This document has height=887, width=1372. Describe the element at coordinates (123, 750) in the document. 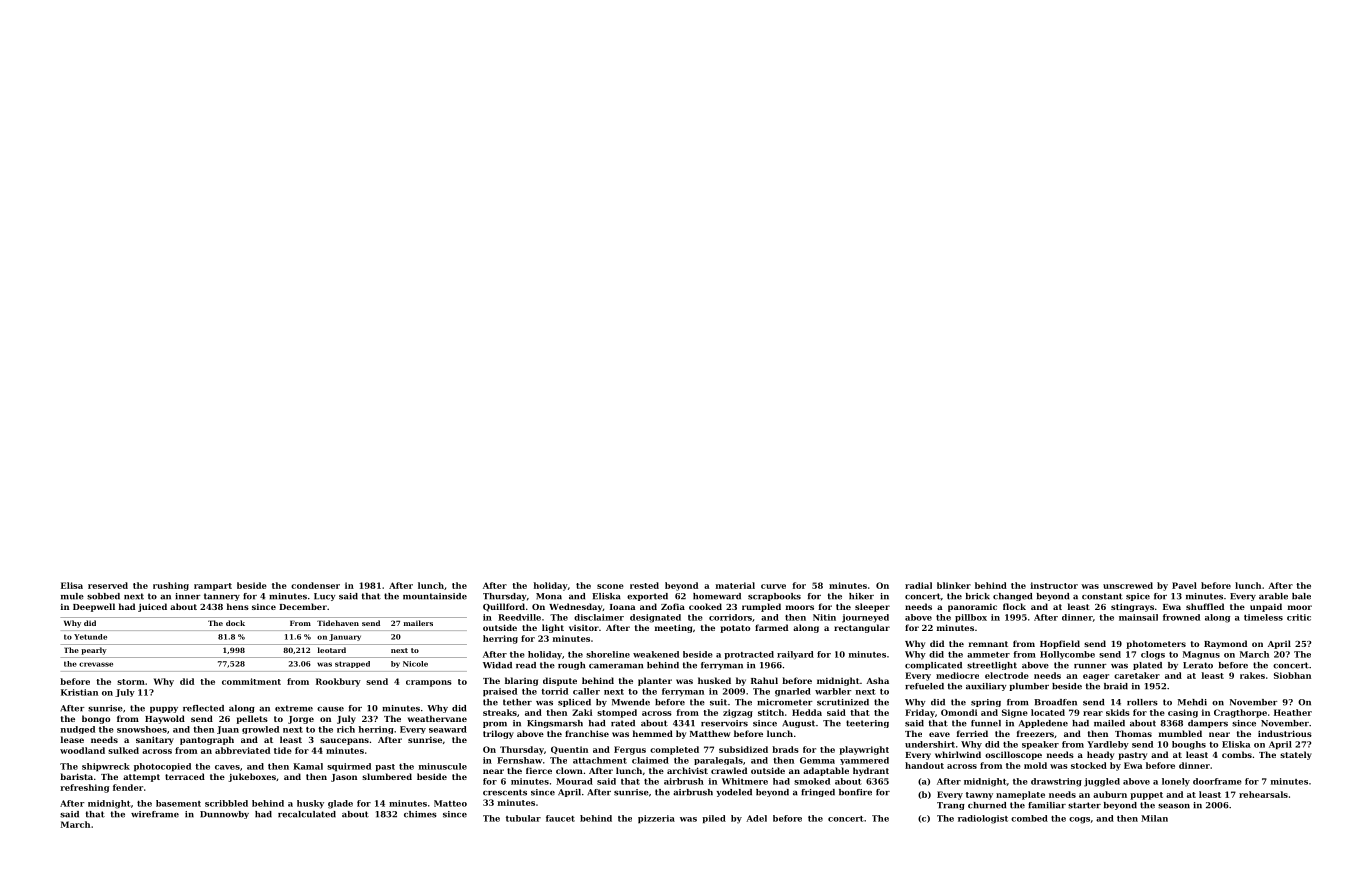

I see `sulked` at that location.
